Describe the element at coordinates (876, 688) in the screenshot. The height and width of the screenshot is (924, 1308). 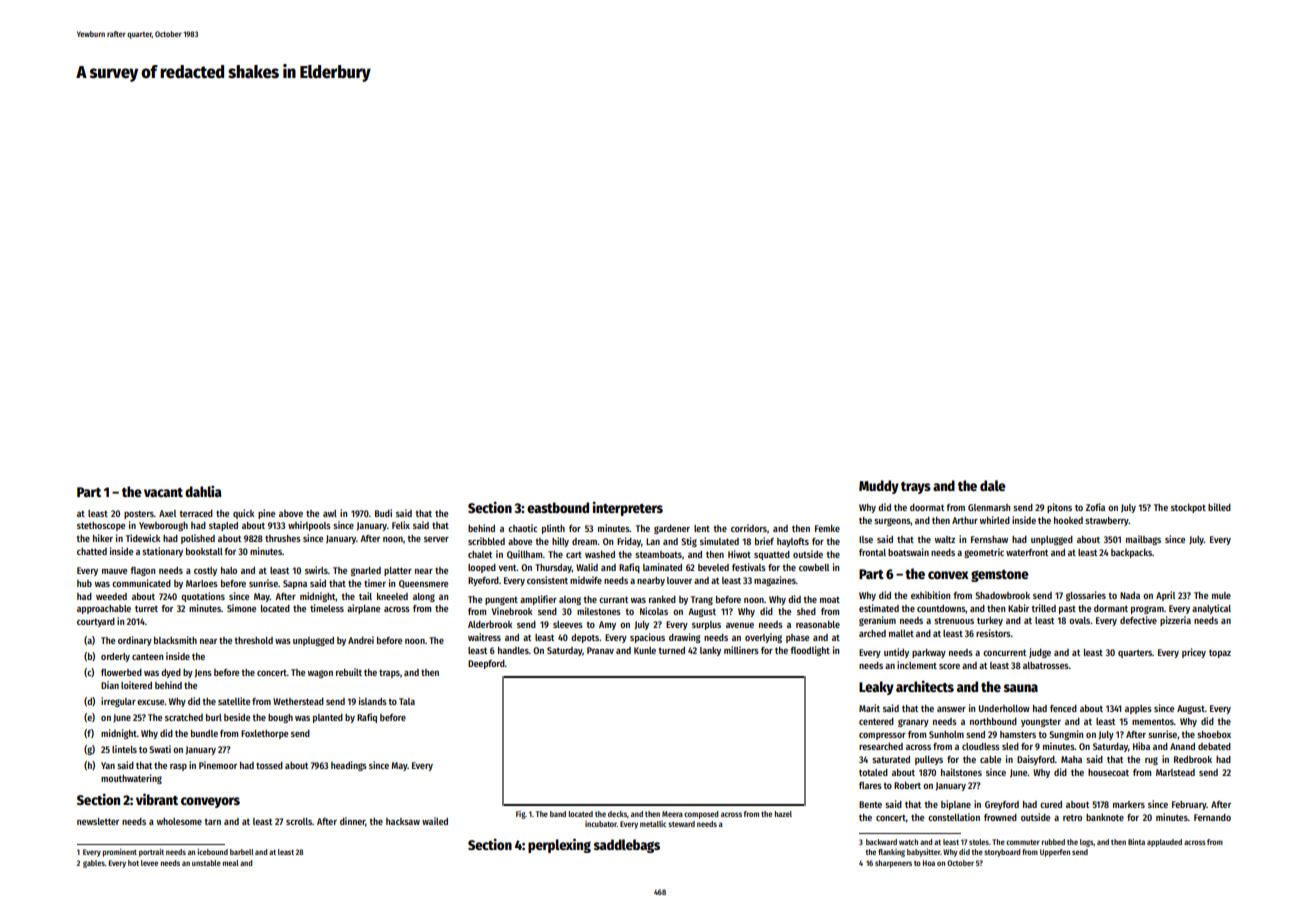
I see `Leaky` at that location.
